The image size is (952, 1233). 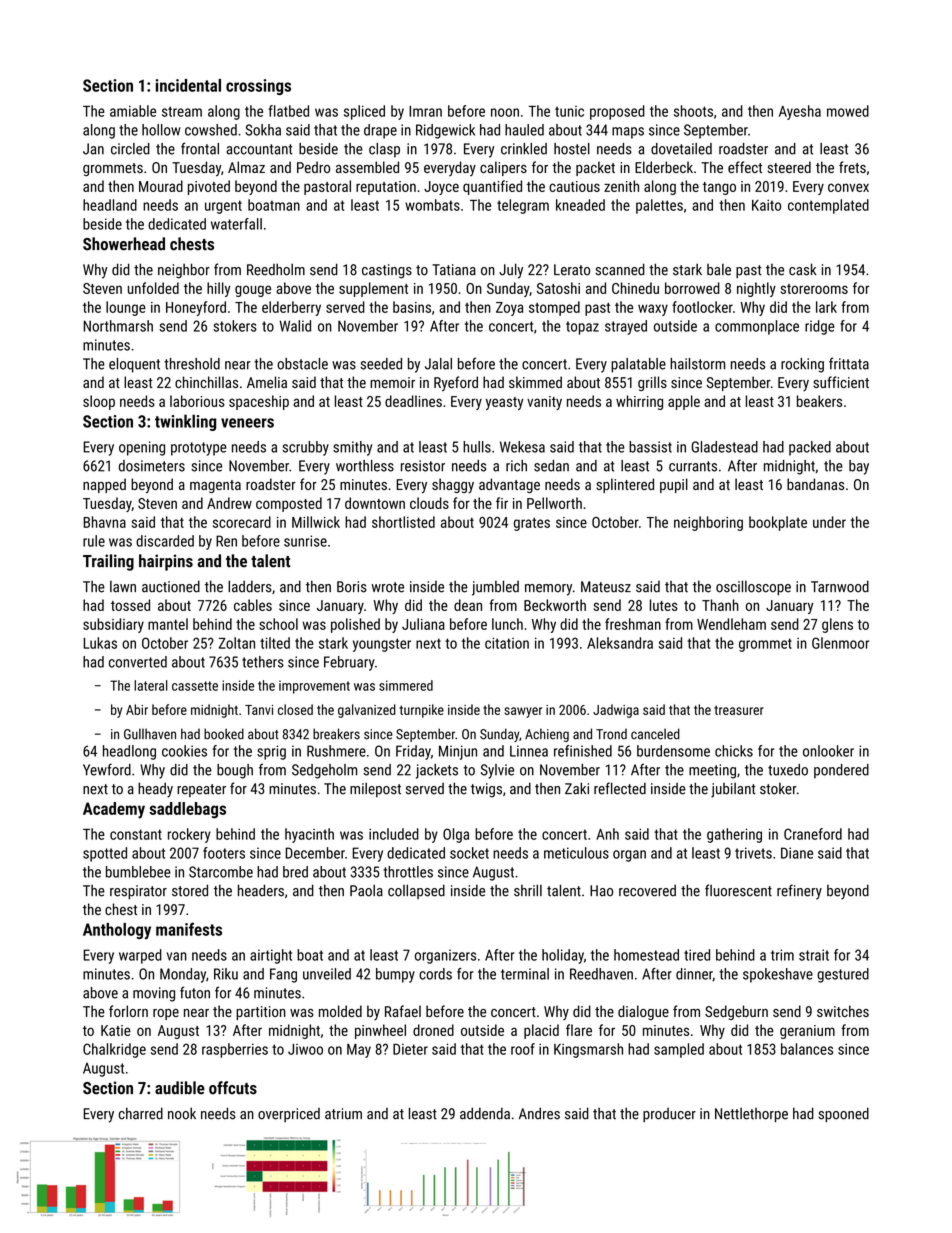 What do you see at coordinates (848, 111) in the page?
I see `mowed` at bounding box center [848, 111].
